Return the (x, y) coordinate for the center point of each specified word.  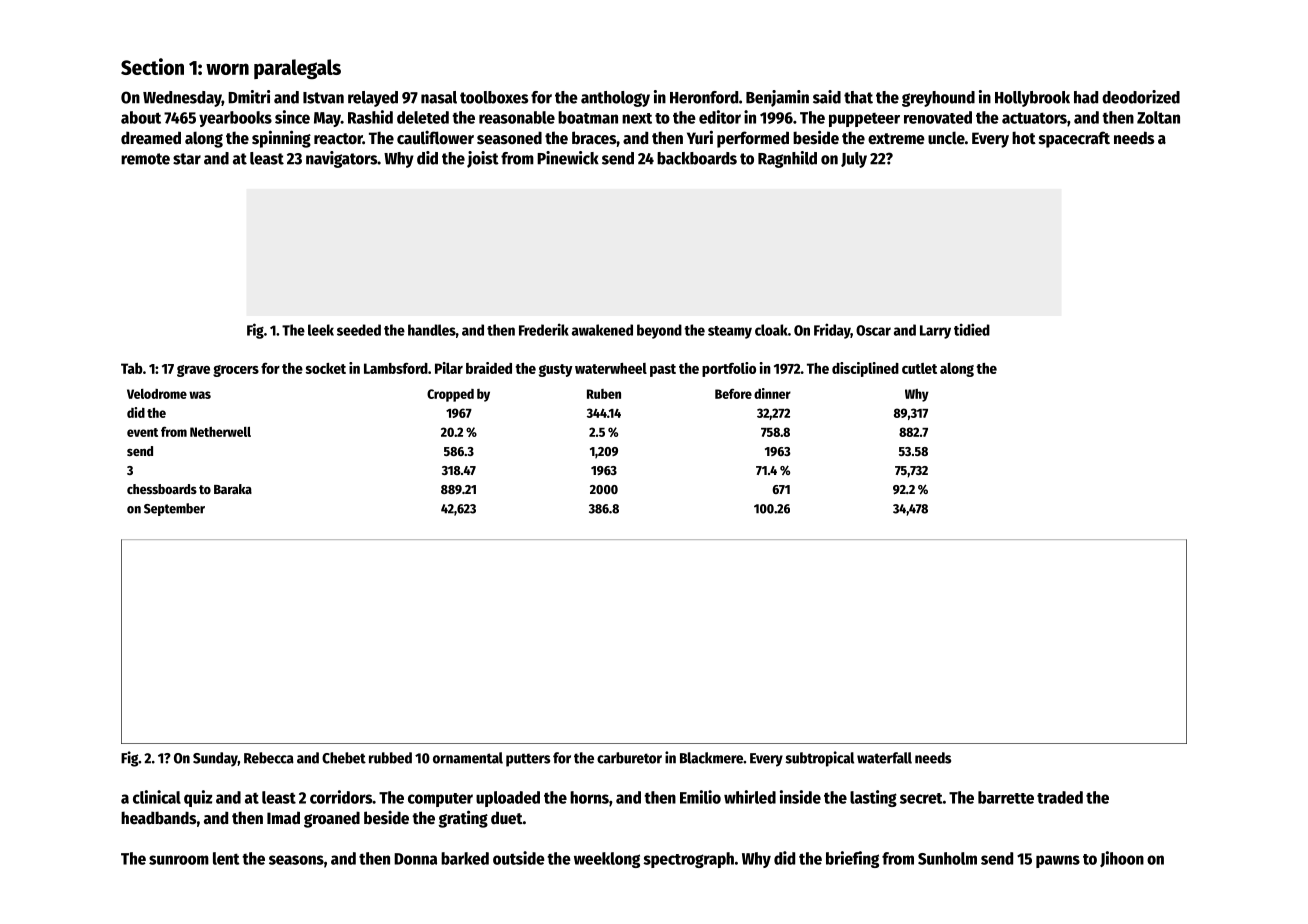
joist (483, 159)
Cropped (450, 395)
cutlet (919, 368)
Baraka (233, 489)
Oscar (873, 330)
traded (1060, 797)
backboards (697, 158)
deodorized (1141, 97)
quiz (198, 798)
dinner (772, 393)
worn (227, 69)
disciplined (865, 369)
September (174, 509)
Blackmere (711, 758)
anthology (615, 99)
